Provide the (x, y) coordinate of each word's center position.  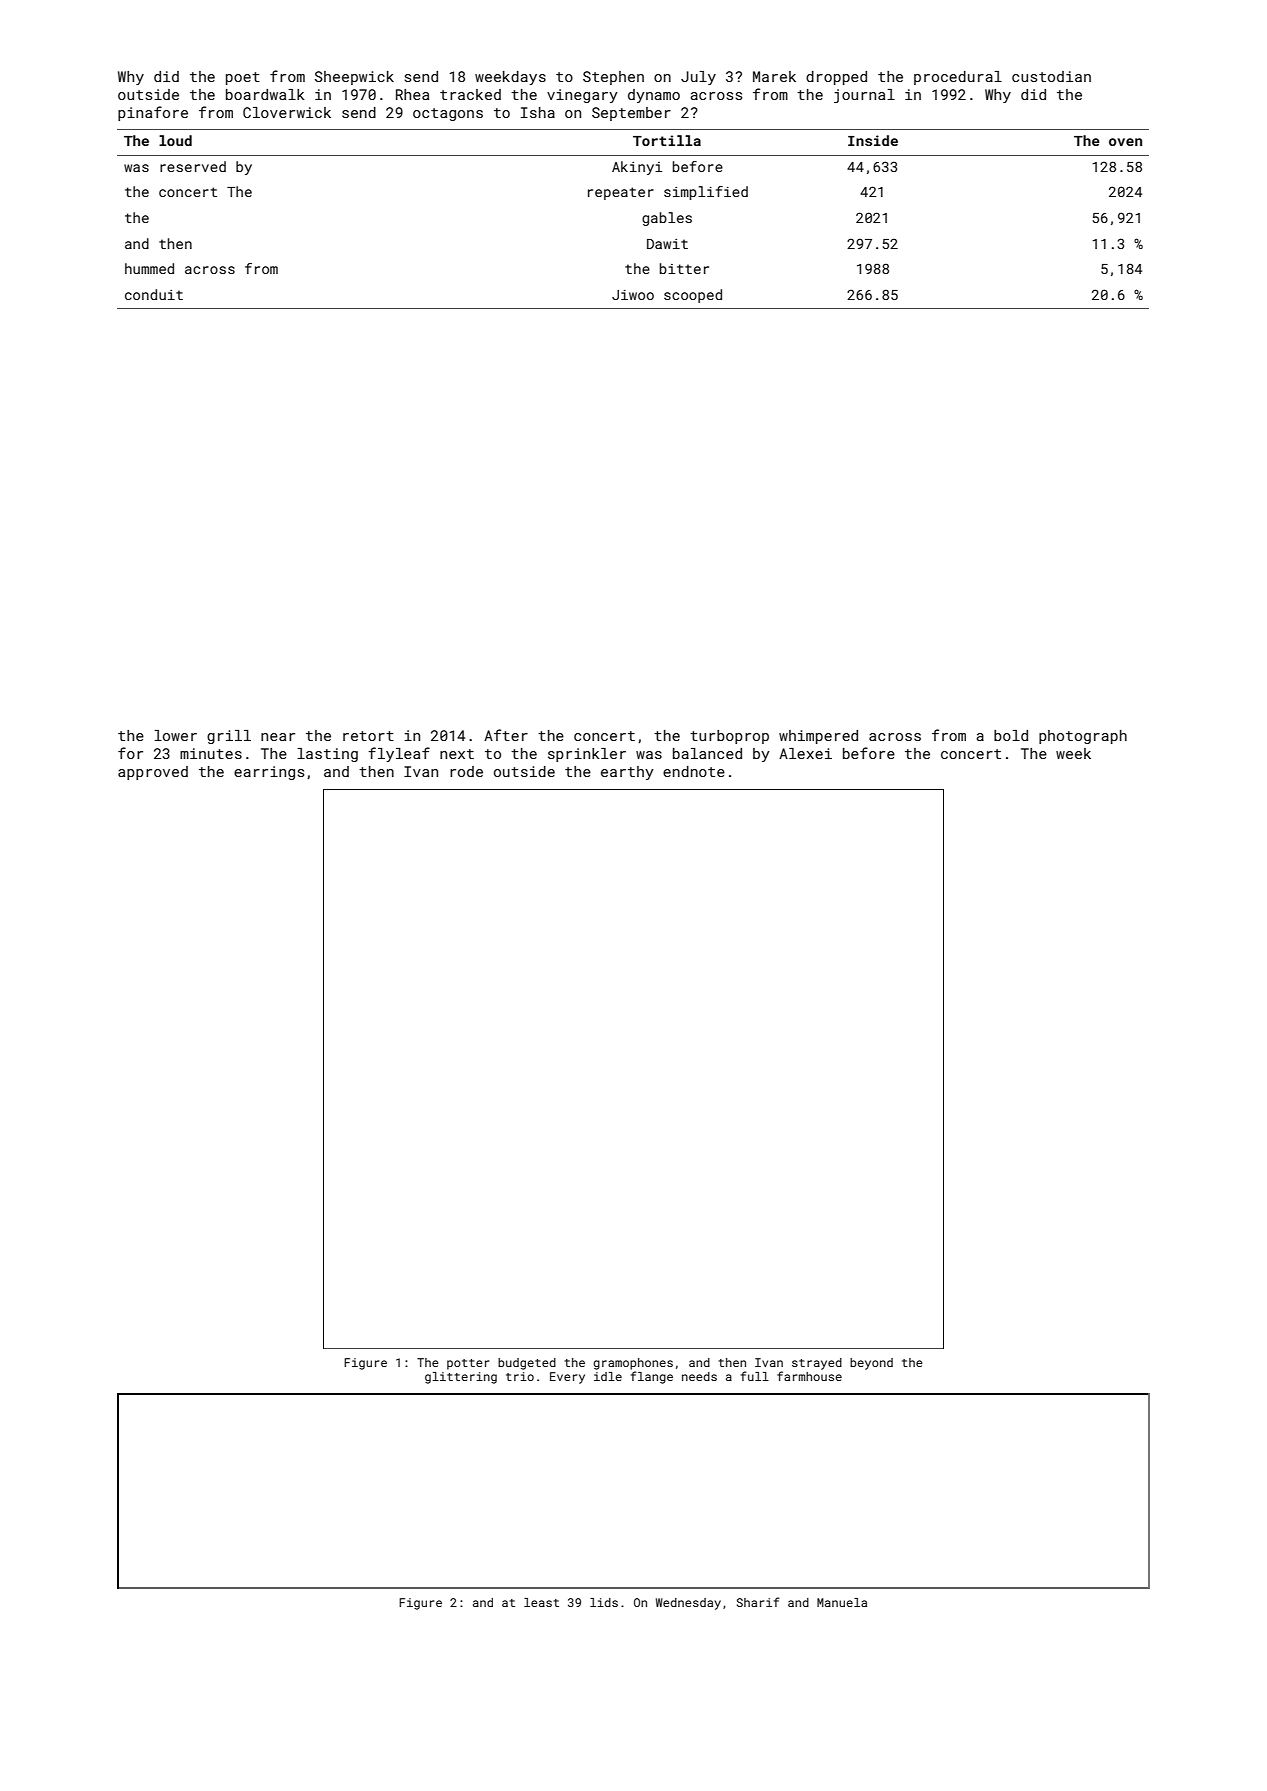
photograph (1083, 737)
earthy (627, 773)
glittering (461, 1378)
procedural (958, 78)
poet (243, 78)
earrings (269, 773)
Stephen (613, 78)
